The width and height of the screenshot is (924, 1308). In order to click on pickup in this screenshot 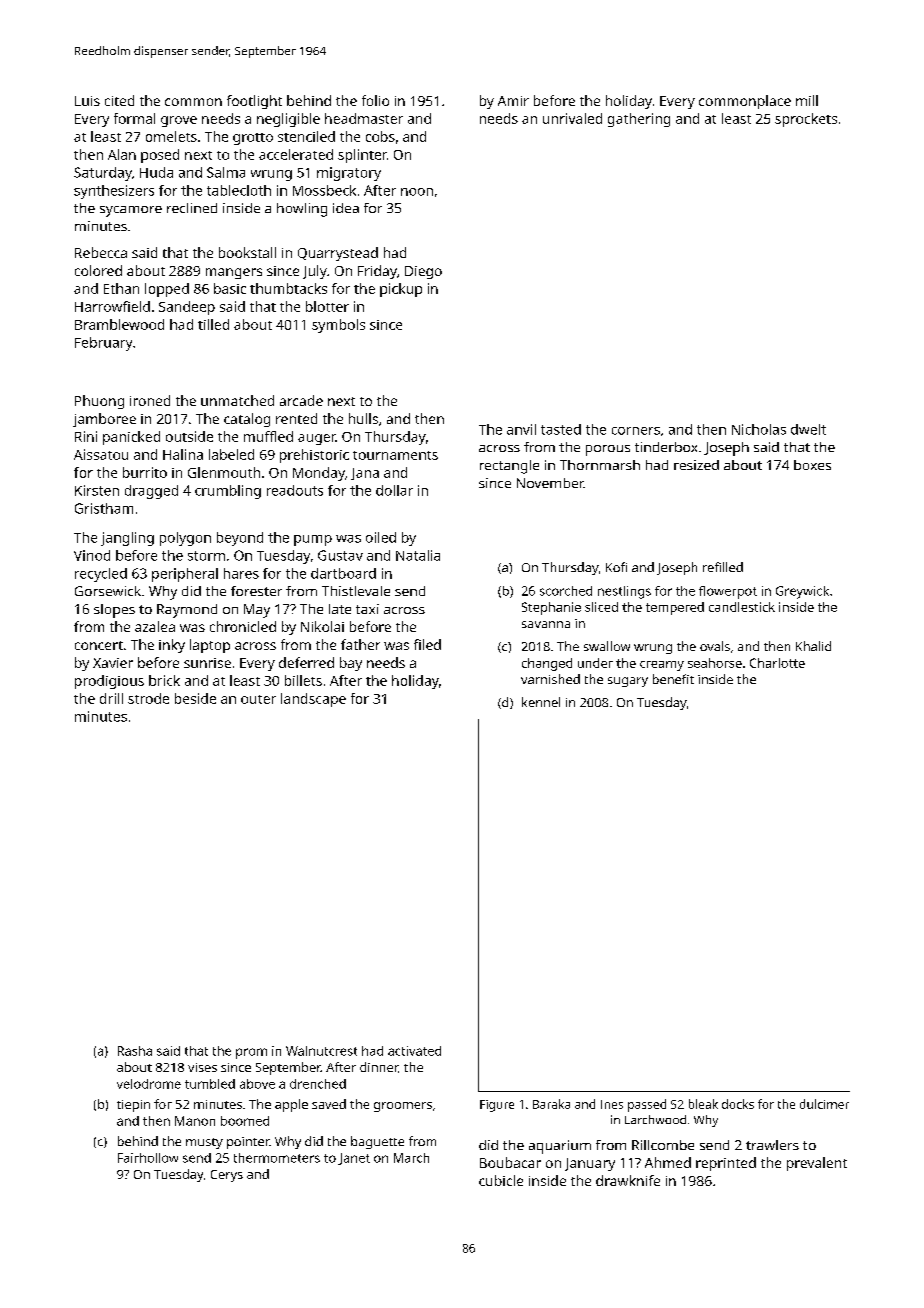, I will do `click(401, 290)`.
